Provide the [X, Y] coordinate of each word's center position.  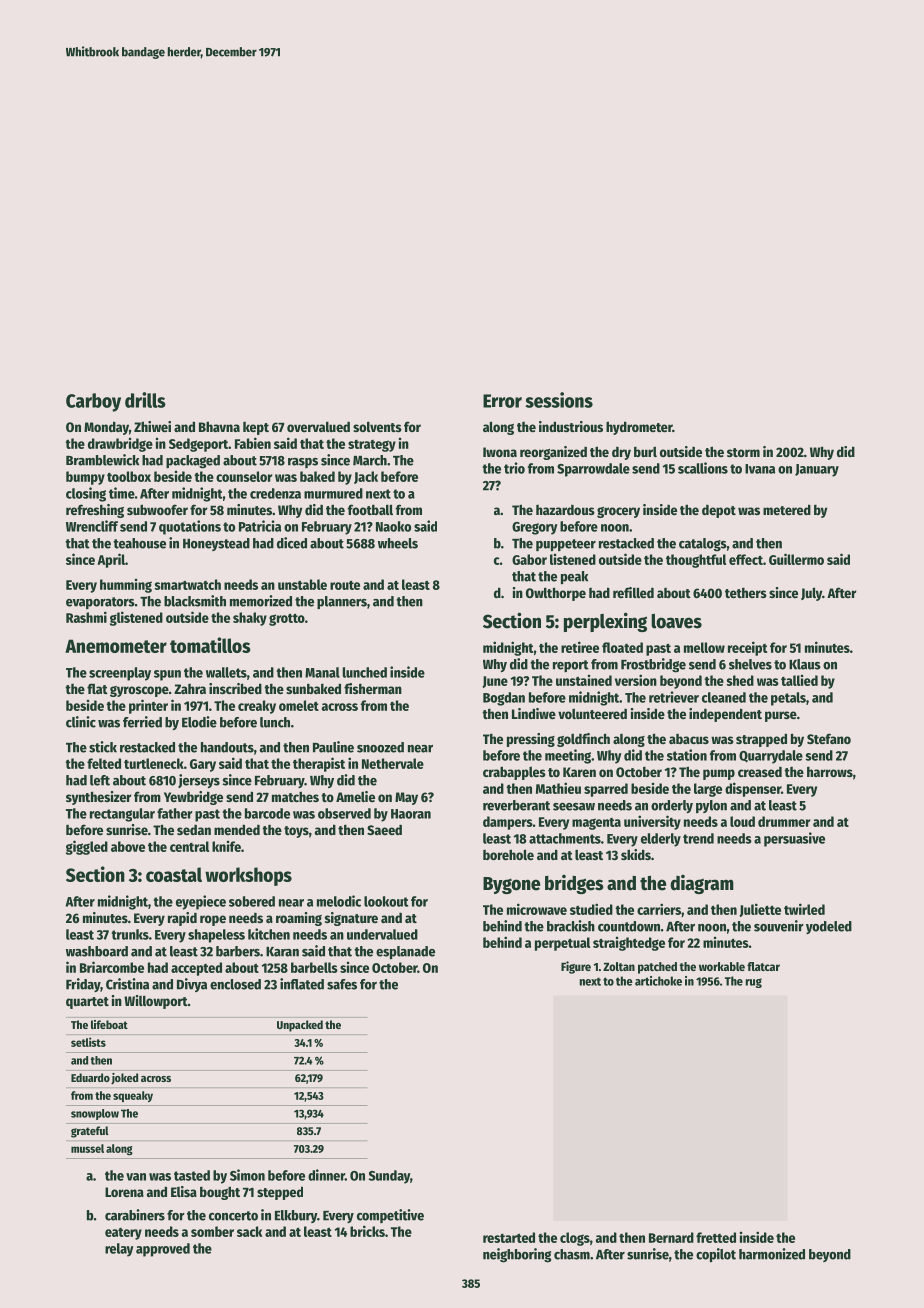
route [345, 585]
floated [622, 647]
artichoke [658, 981]
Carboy [93, 402]
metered [787, 509]
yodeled [829, 927]
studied [591, 909]
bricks [367, 1231]
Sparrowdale [593, 470]
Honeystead [216, 544]
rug [754, 983]
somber [212, 1231]
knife [226, 846]
